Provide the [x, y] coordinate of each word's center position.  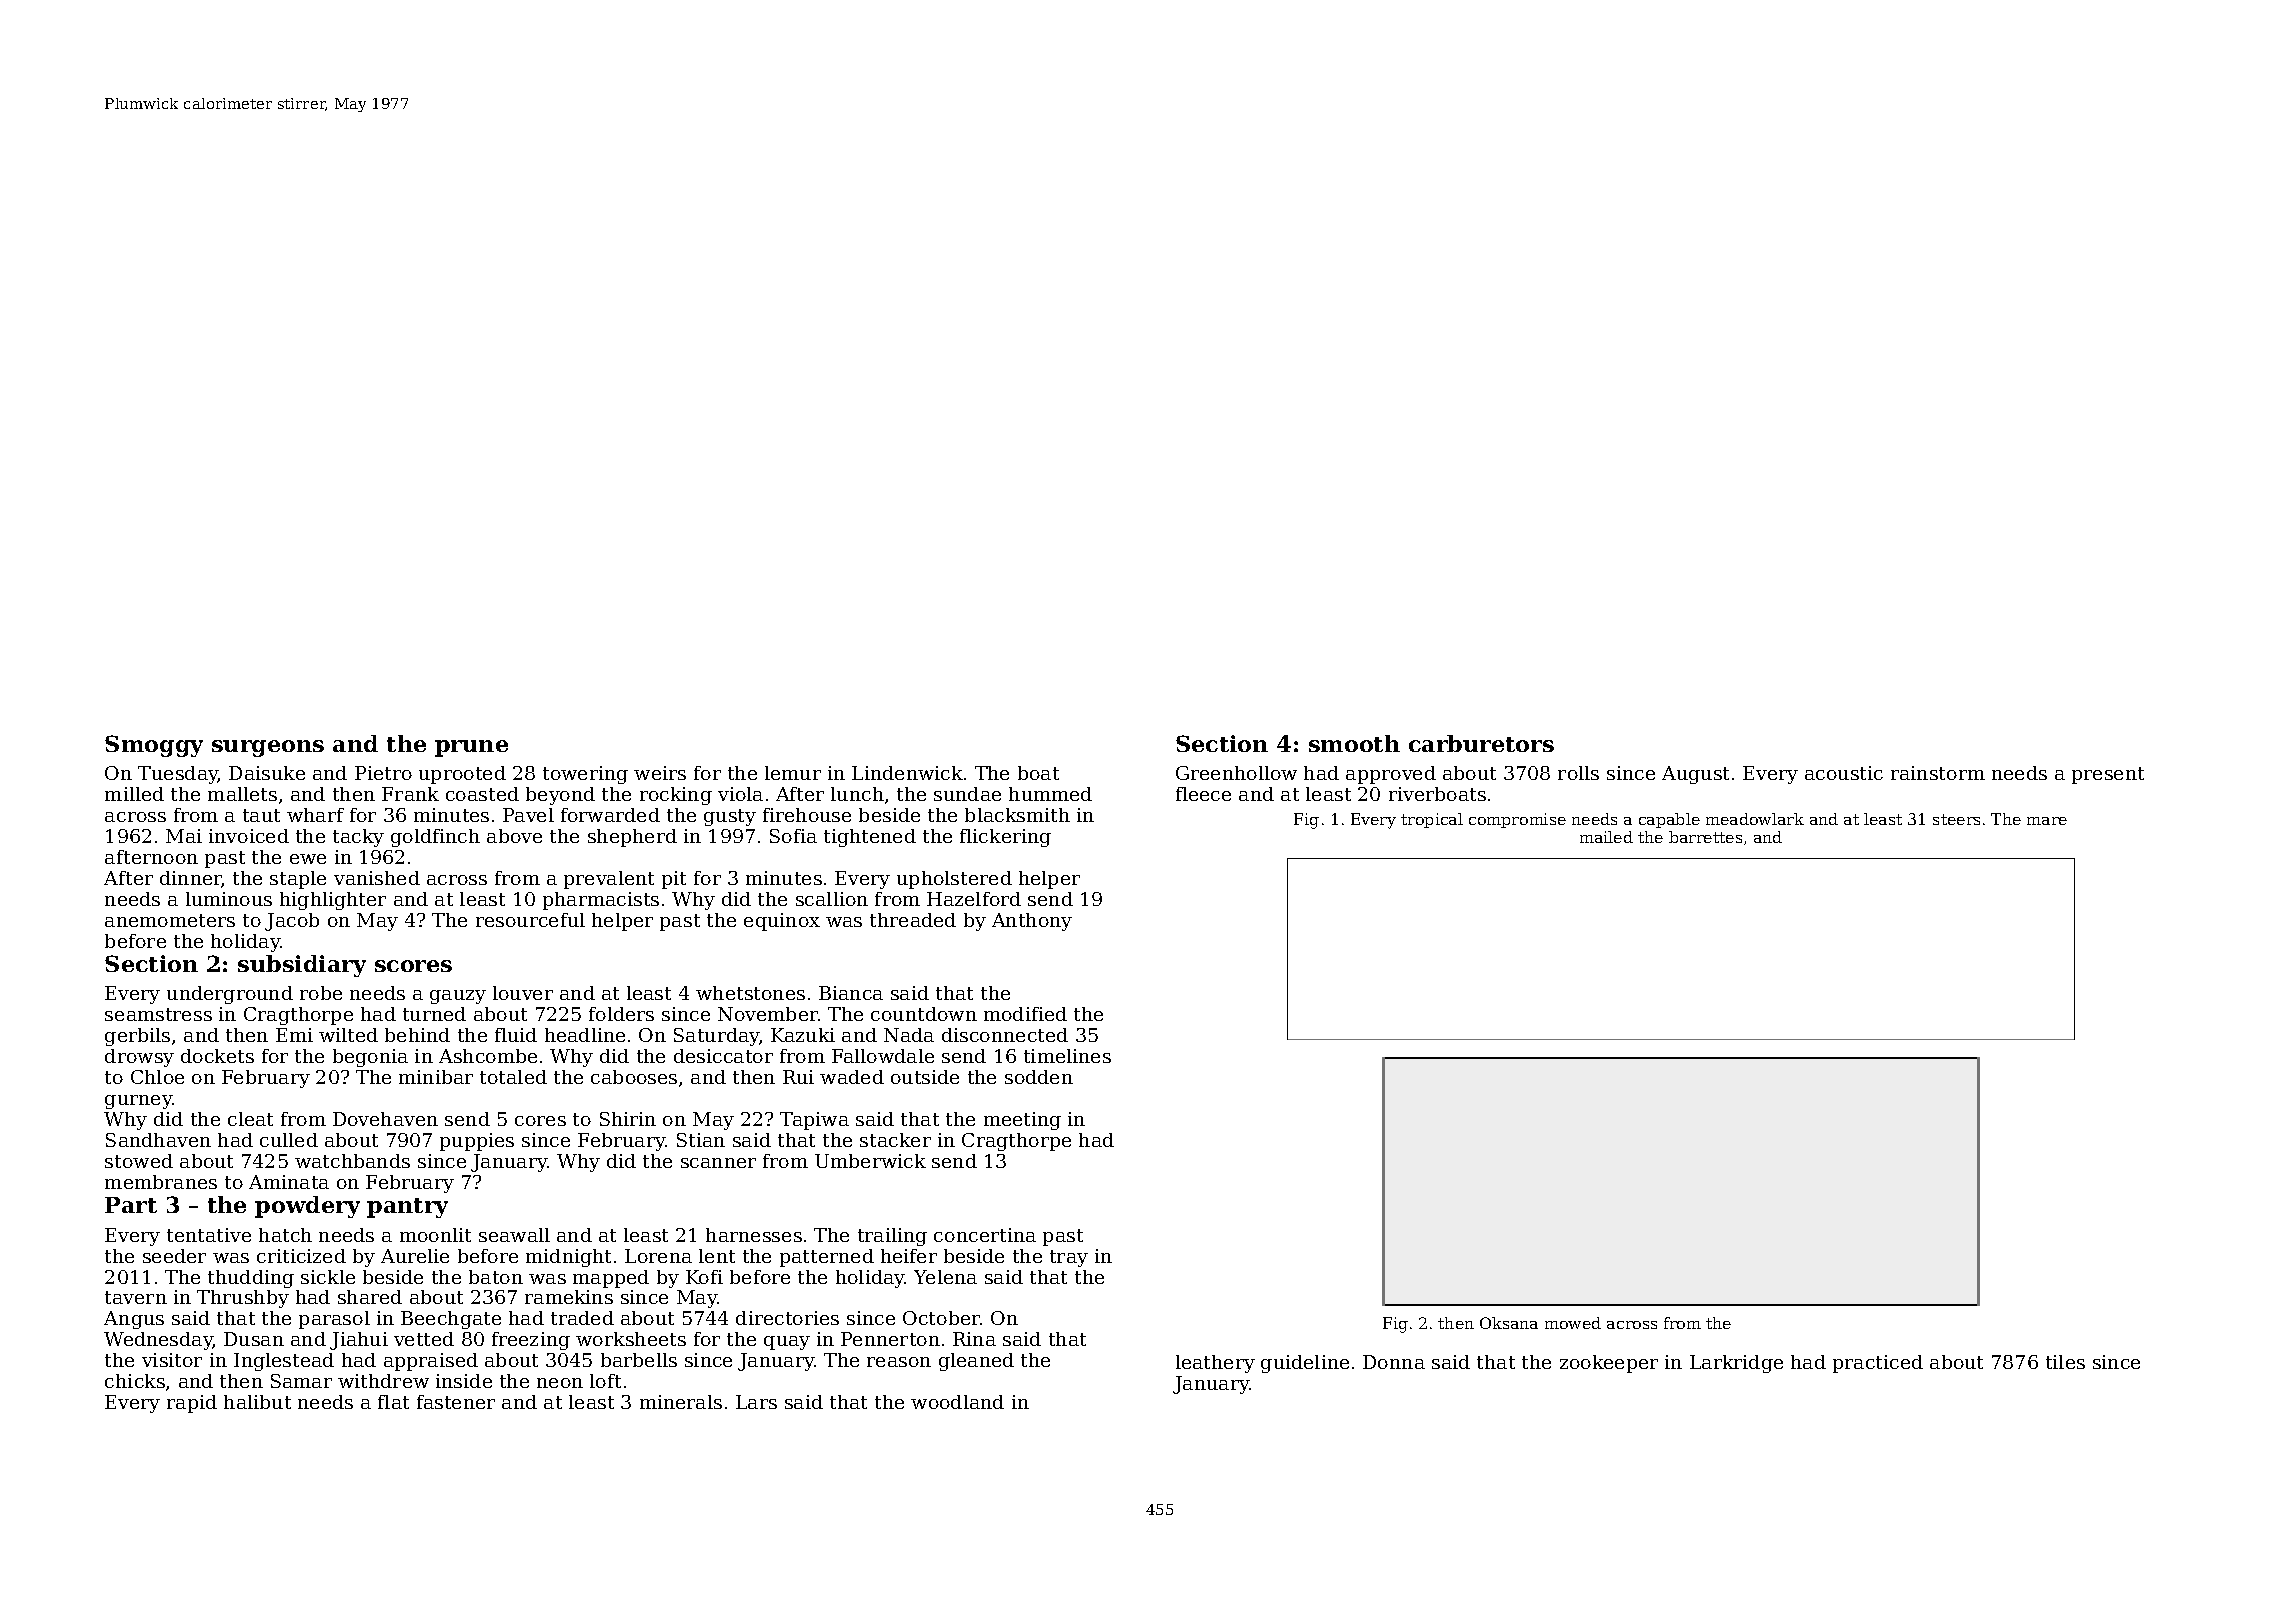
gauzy [458, 997]
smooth [1354, 743]
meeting [1022, 1121]
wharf [315, 815]
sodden [1039, 1077]
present [2108, 775]
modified [1025, 1014]
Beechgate [451, 1320]
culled [289, 1140]
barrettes [1705, 837]
